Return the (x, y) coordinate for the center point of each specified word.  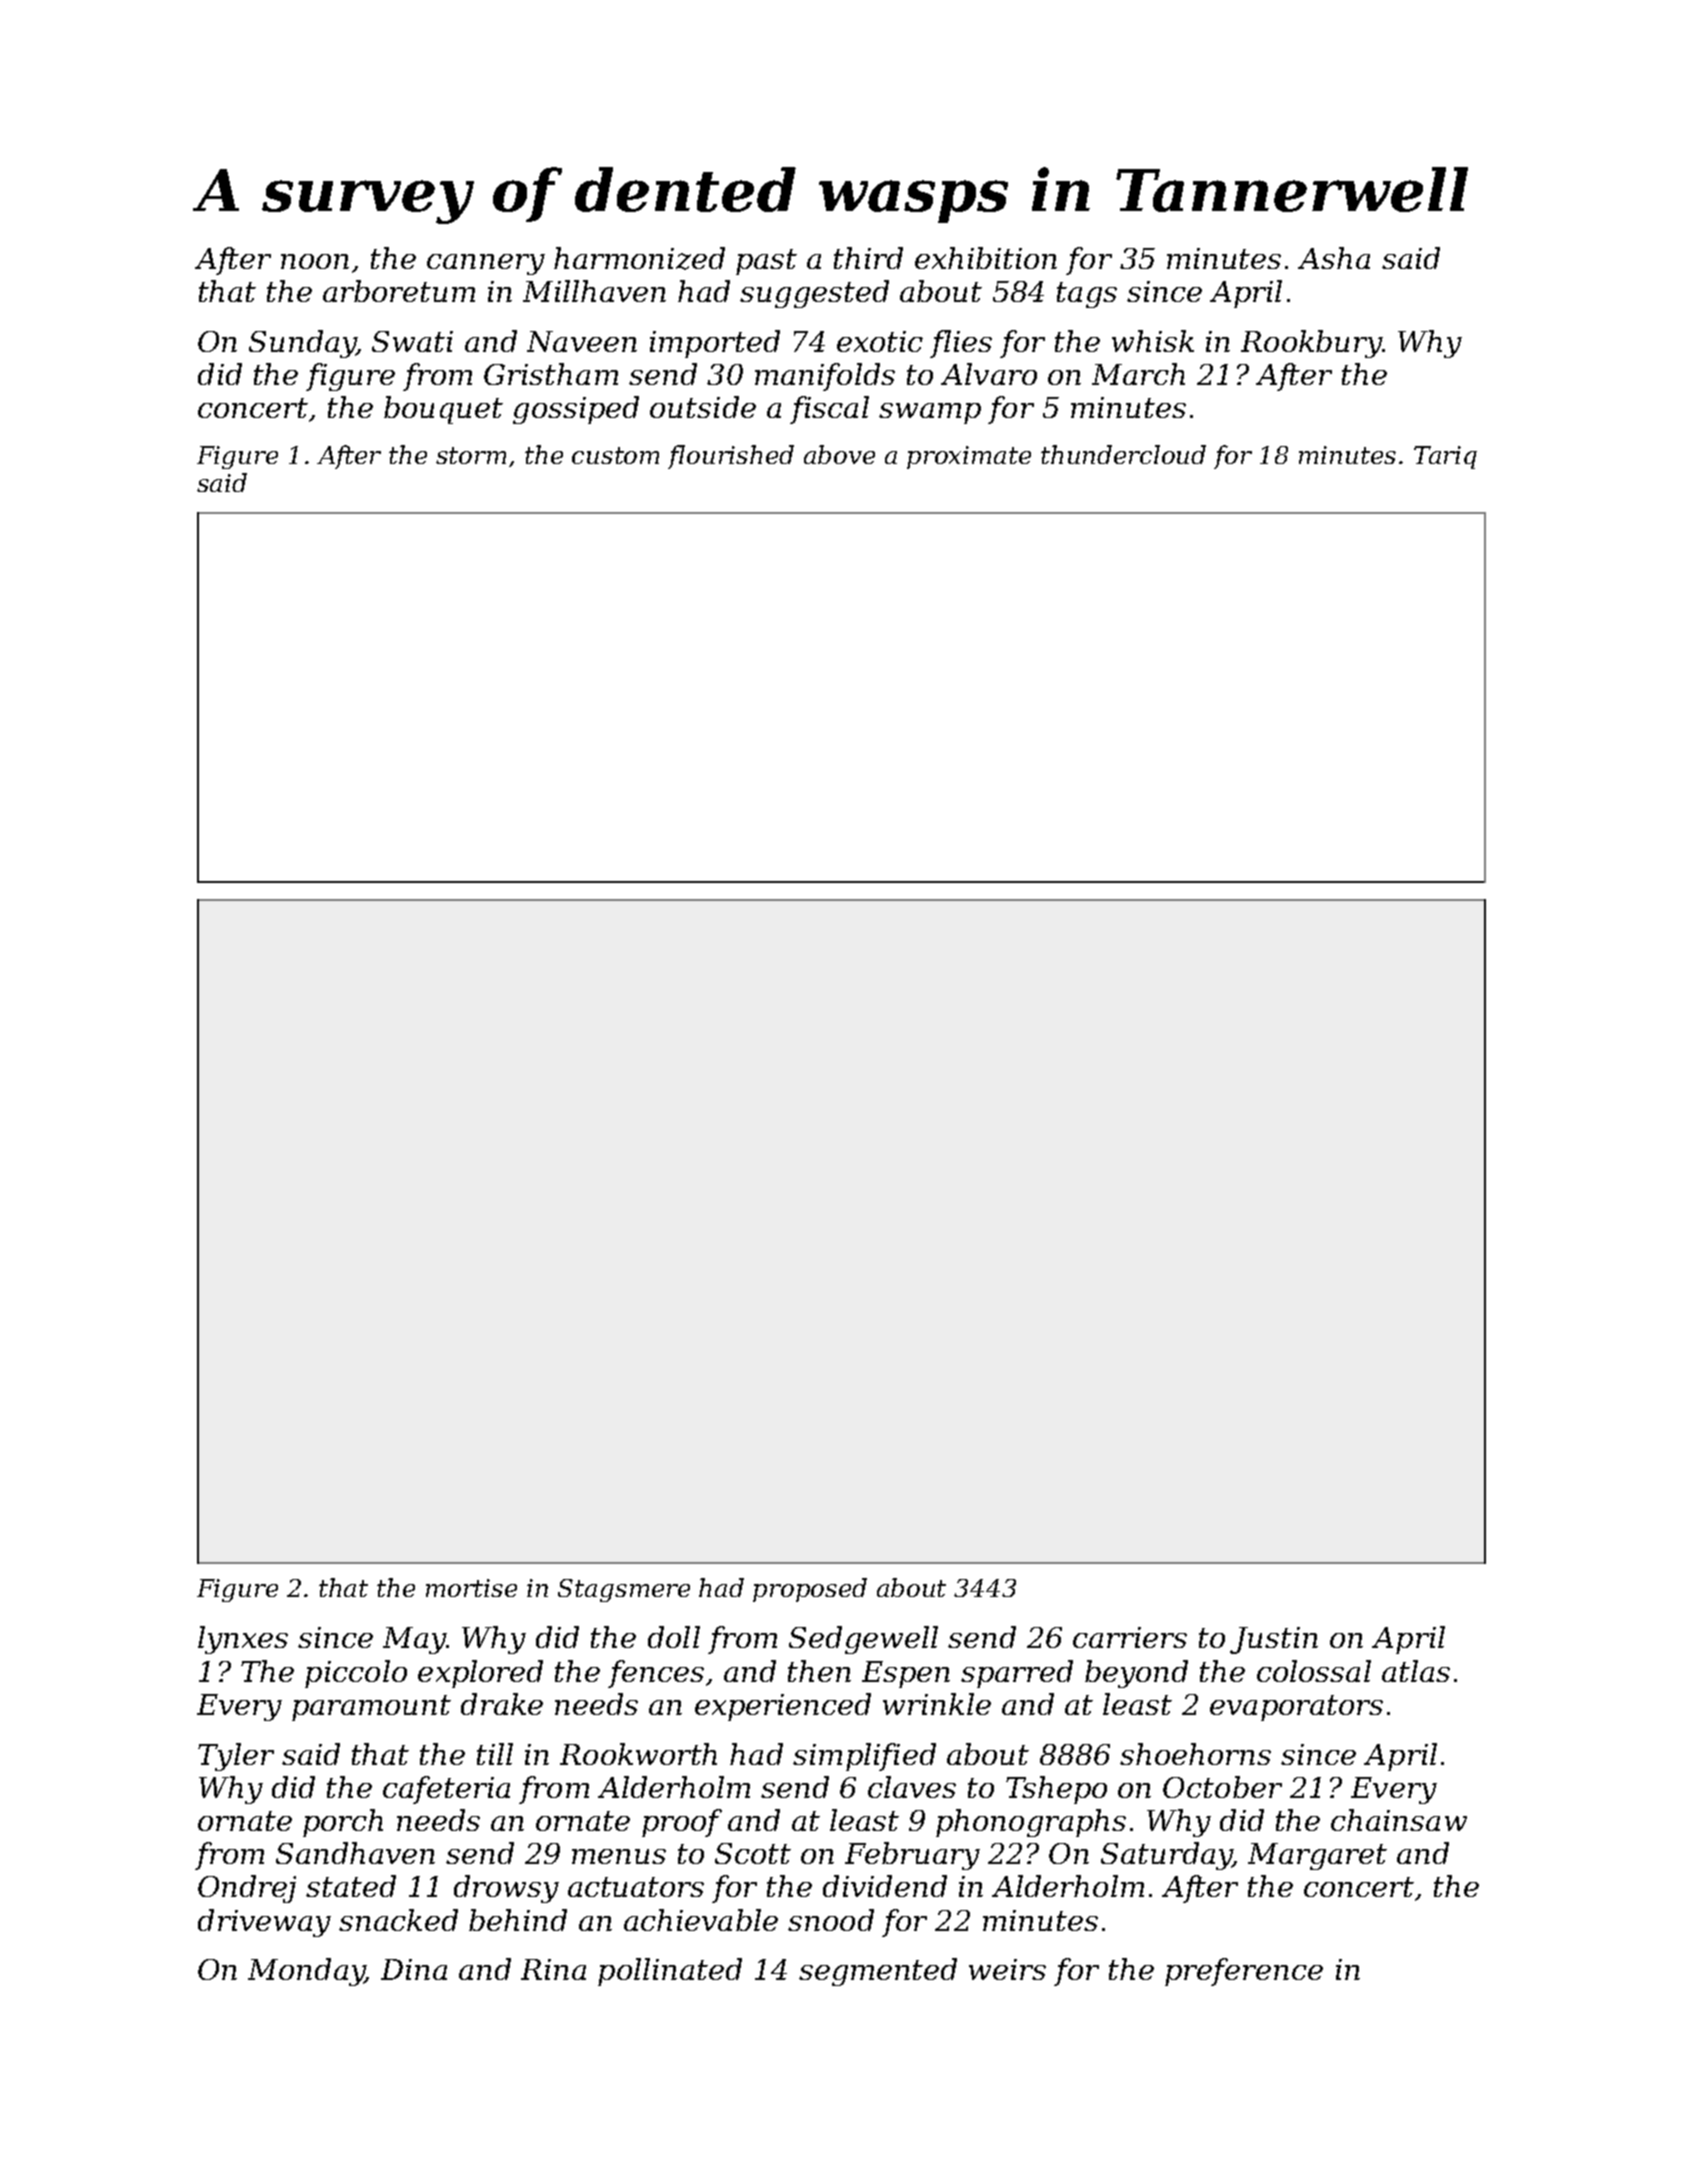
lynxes (243, 1640)
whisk (1153, 341)
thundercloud (1123, 454)
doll (674, 1637)
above (839, 454)
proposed (810, 1590)
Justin (1274, 1640)
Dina (414, 1969)
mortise (471, 1588)
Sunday (302, 344)
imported (715, 344)
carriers (1130, 1637)
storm (471, 455)
